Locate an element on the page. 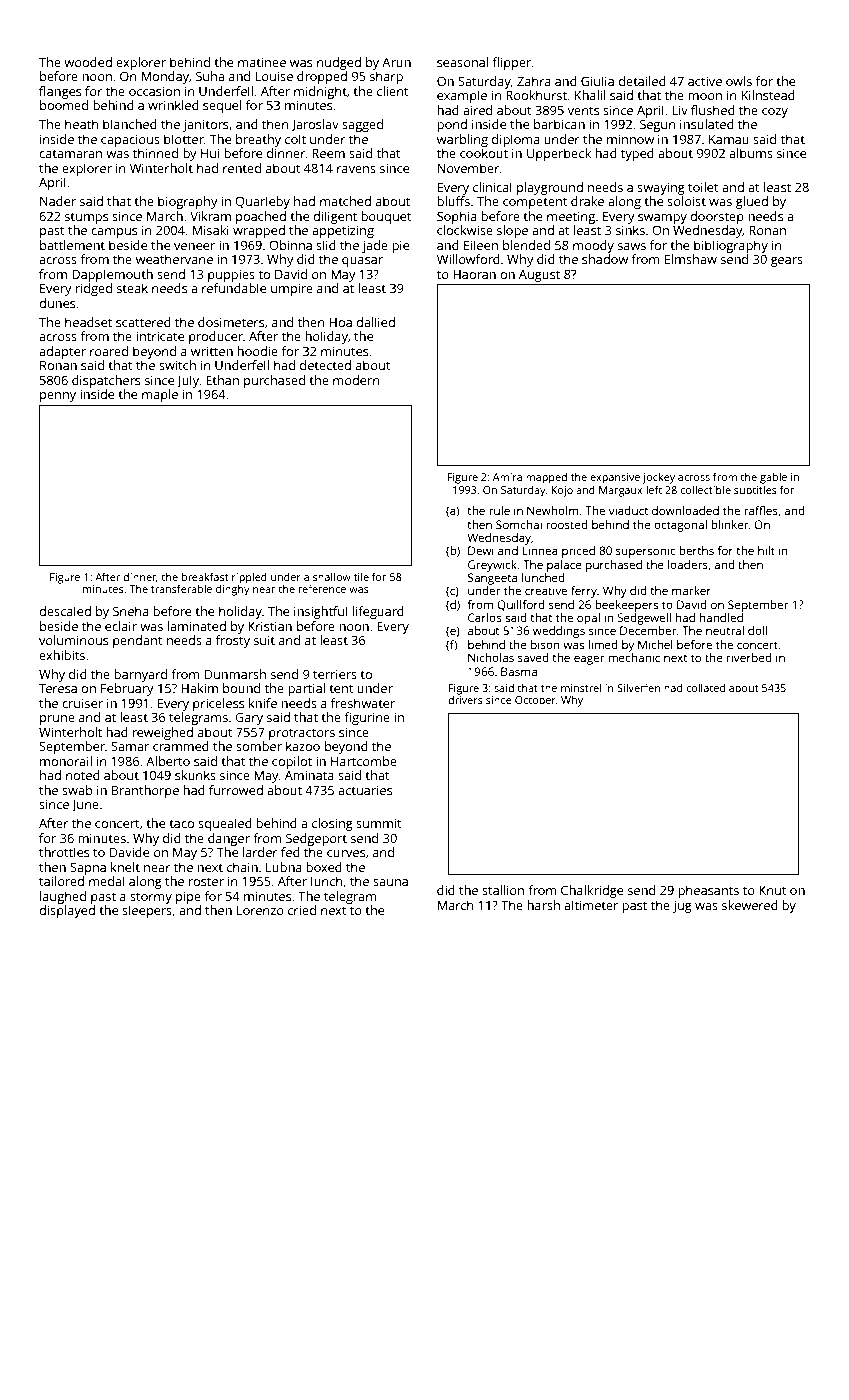 This page has height=1400, width=849. detected is located at coordinates (325, 365).
